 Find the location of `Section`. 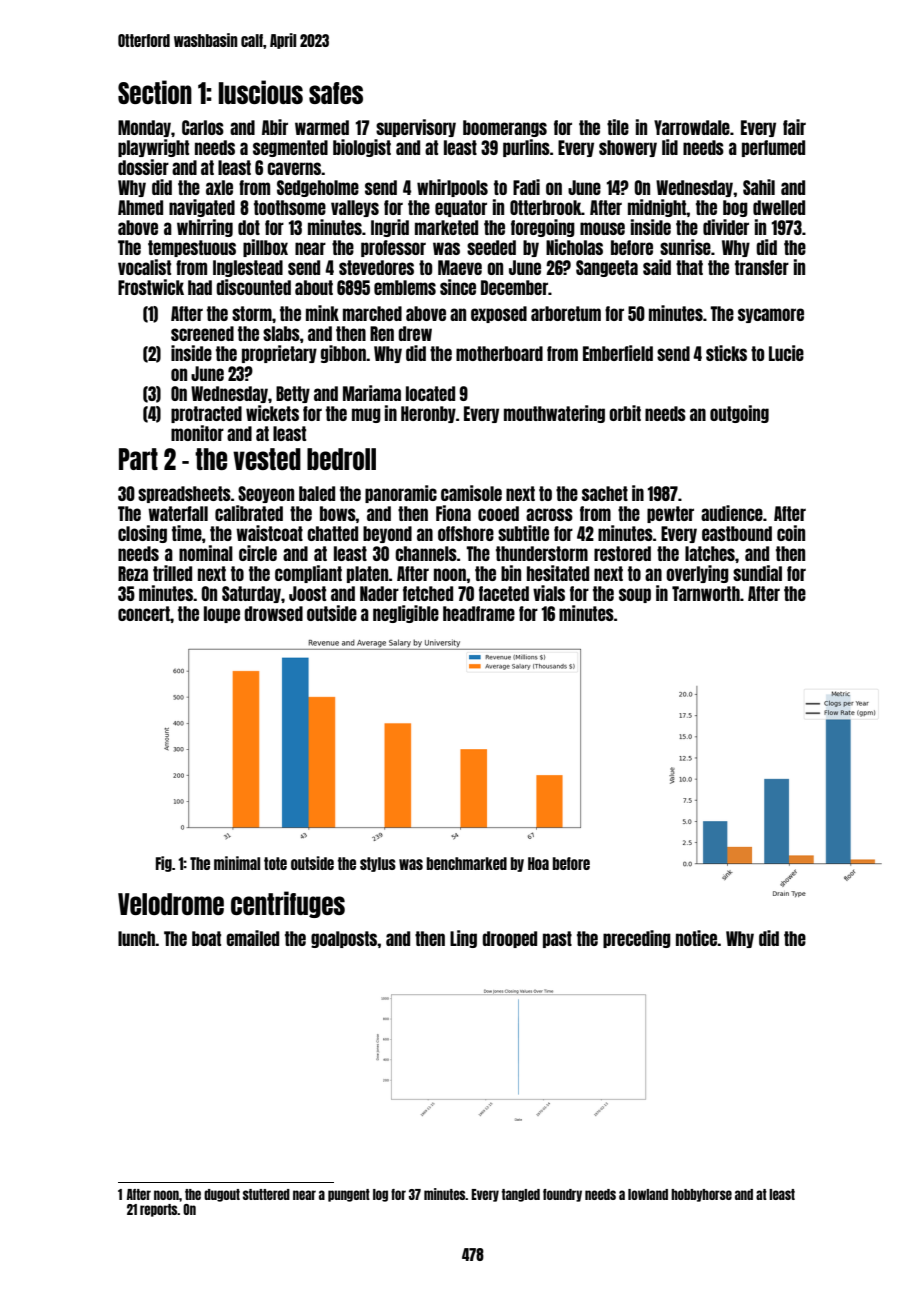

Section is located at coordinates (155, 92).
